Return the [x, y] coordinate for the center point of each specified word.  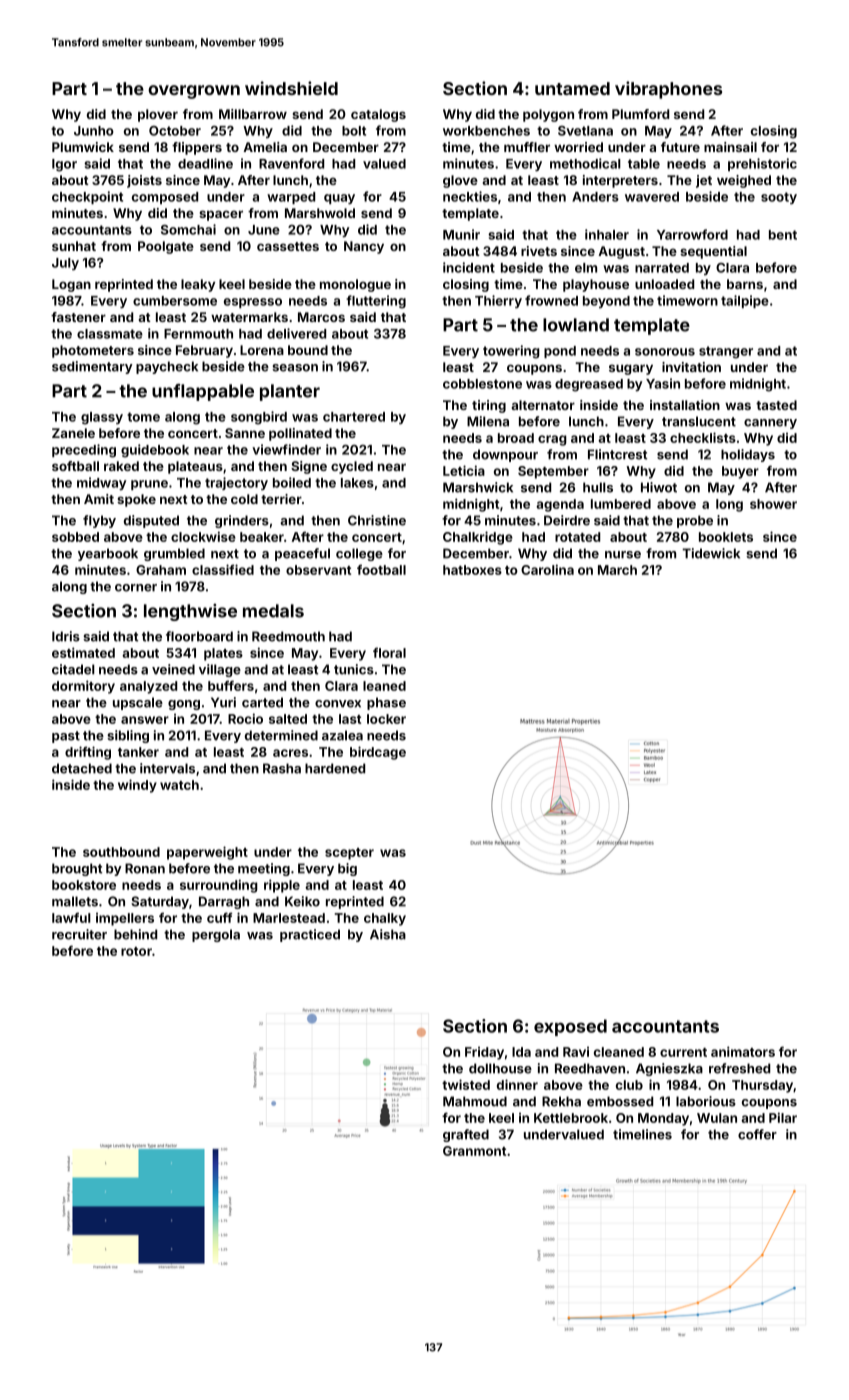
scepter [349, 854]
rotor [136, 951]
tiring [489, 406]
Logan [71, 285]
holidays [748, 455]
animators [743, 1051]
